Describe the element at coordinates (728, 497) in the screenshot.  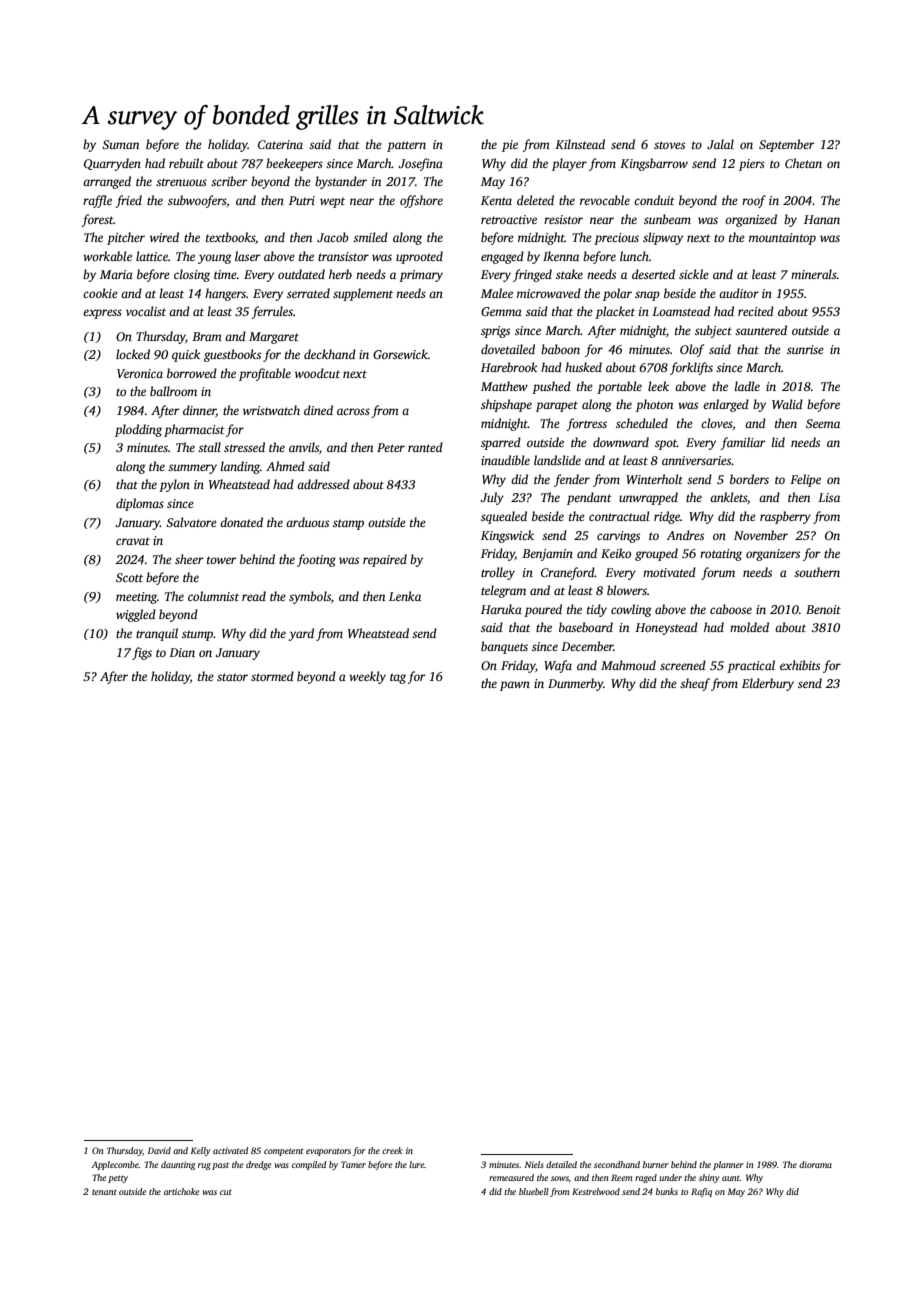
I see `anklets` at that location.
